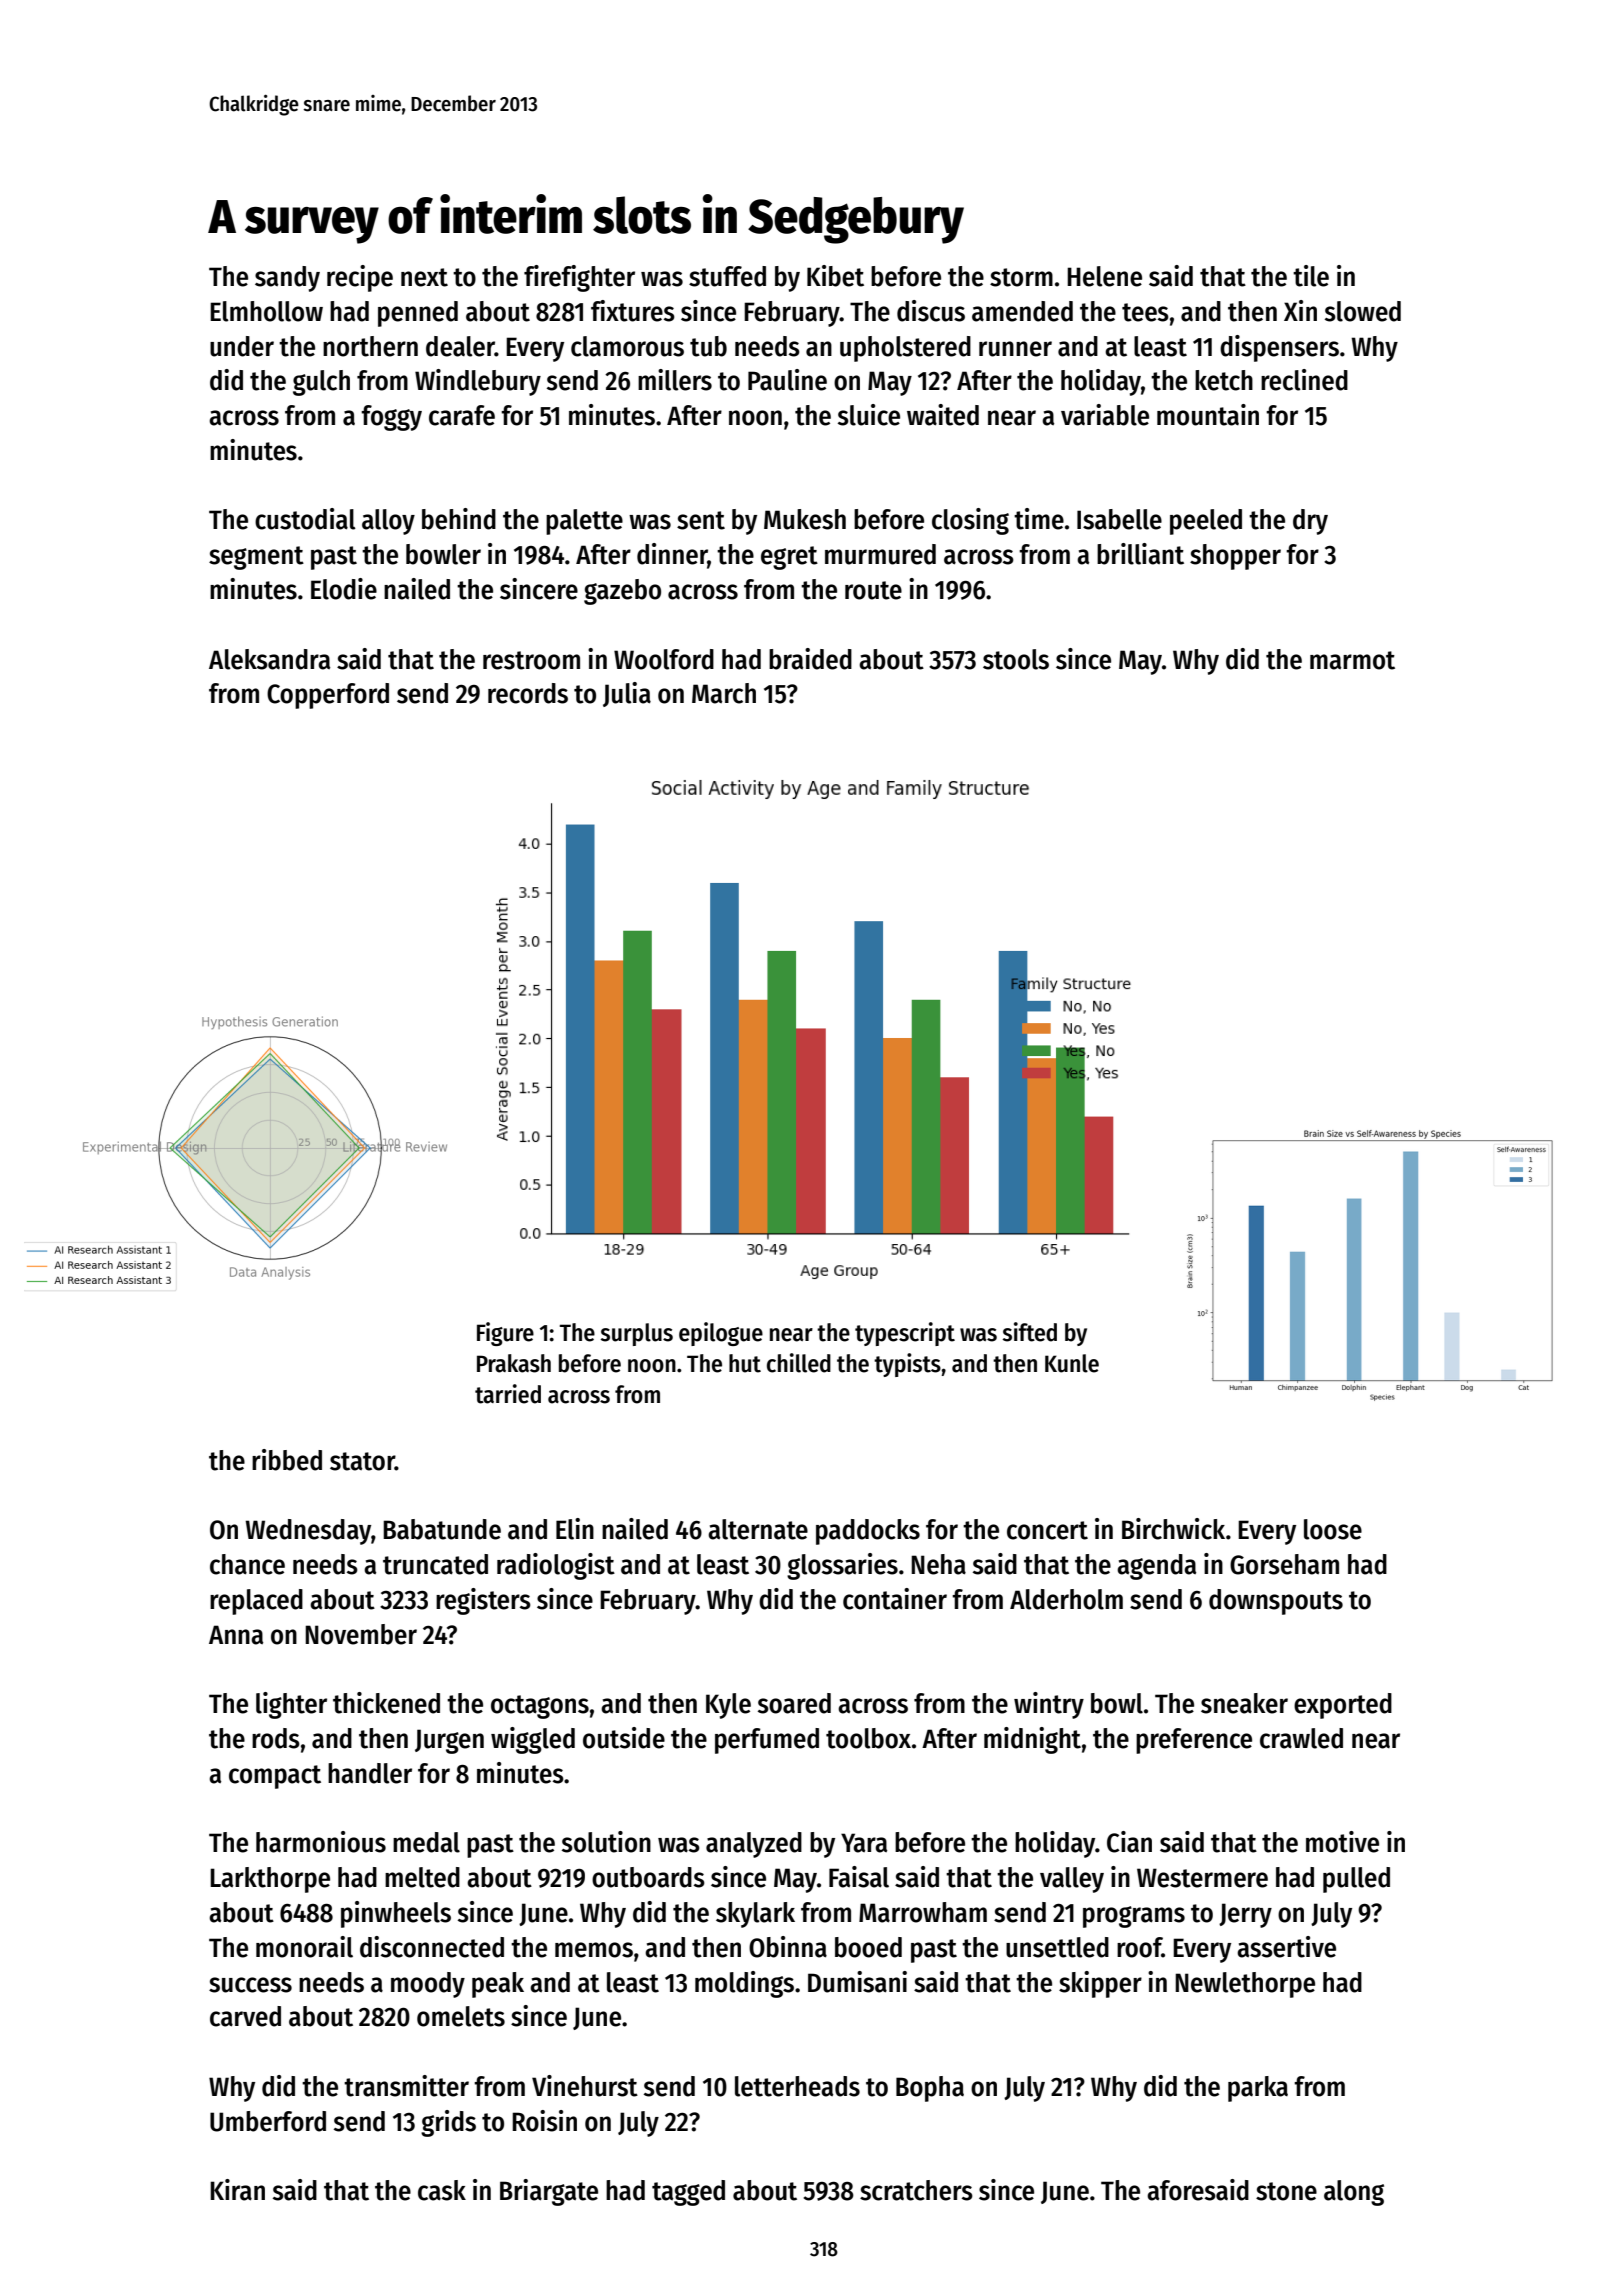  What do you see at coordinates (1105, 415) in the page?
I see `variable` at bounding box center [1105, 415].
